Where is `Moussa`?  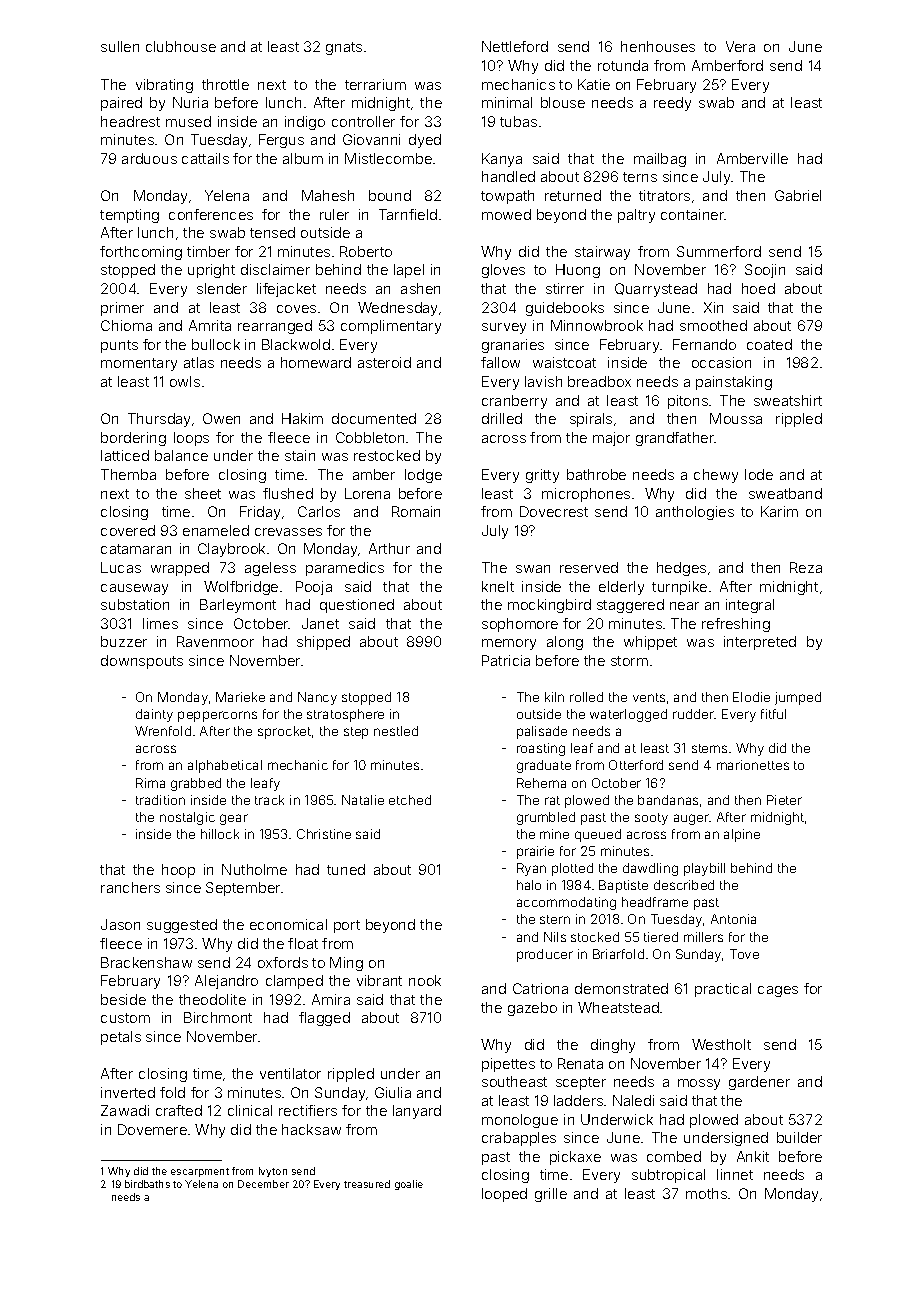 Moussa is located at coordinates (736, 418).
